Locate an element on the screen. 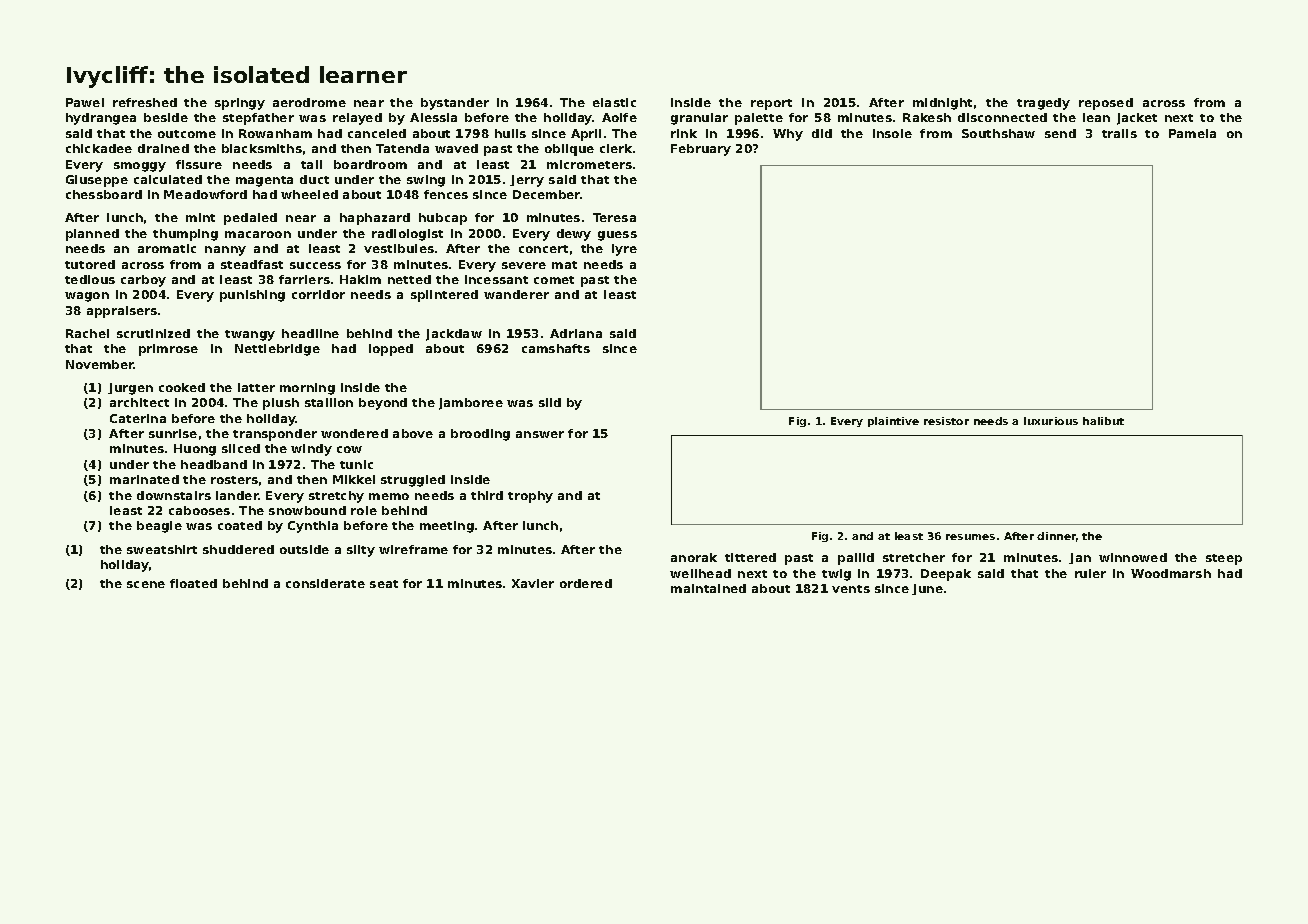  blacksmiths is located at coordinates (262, 148).
